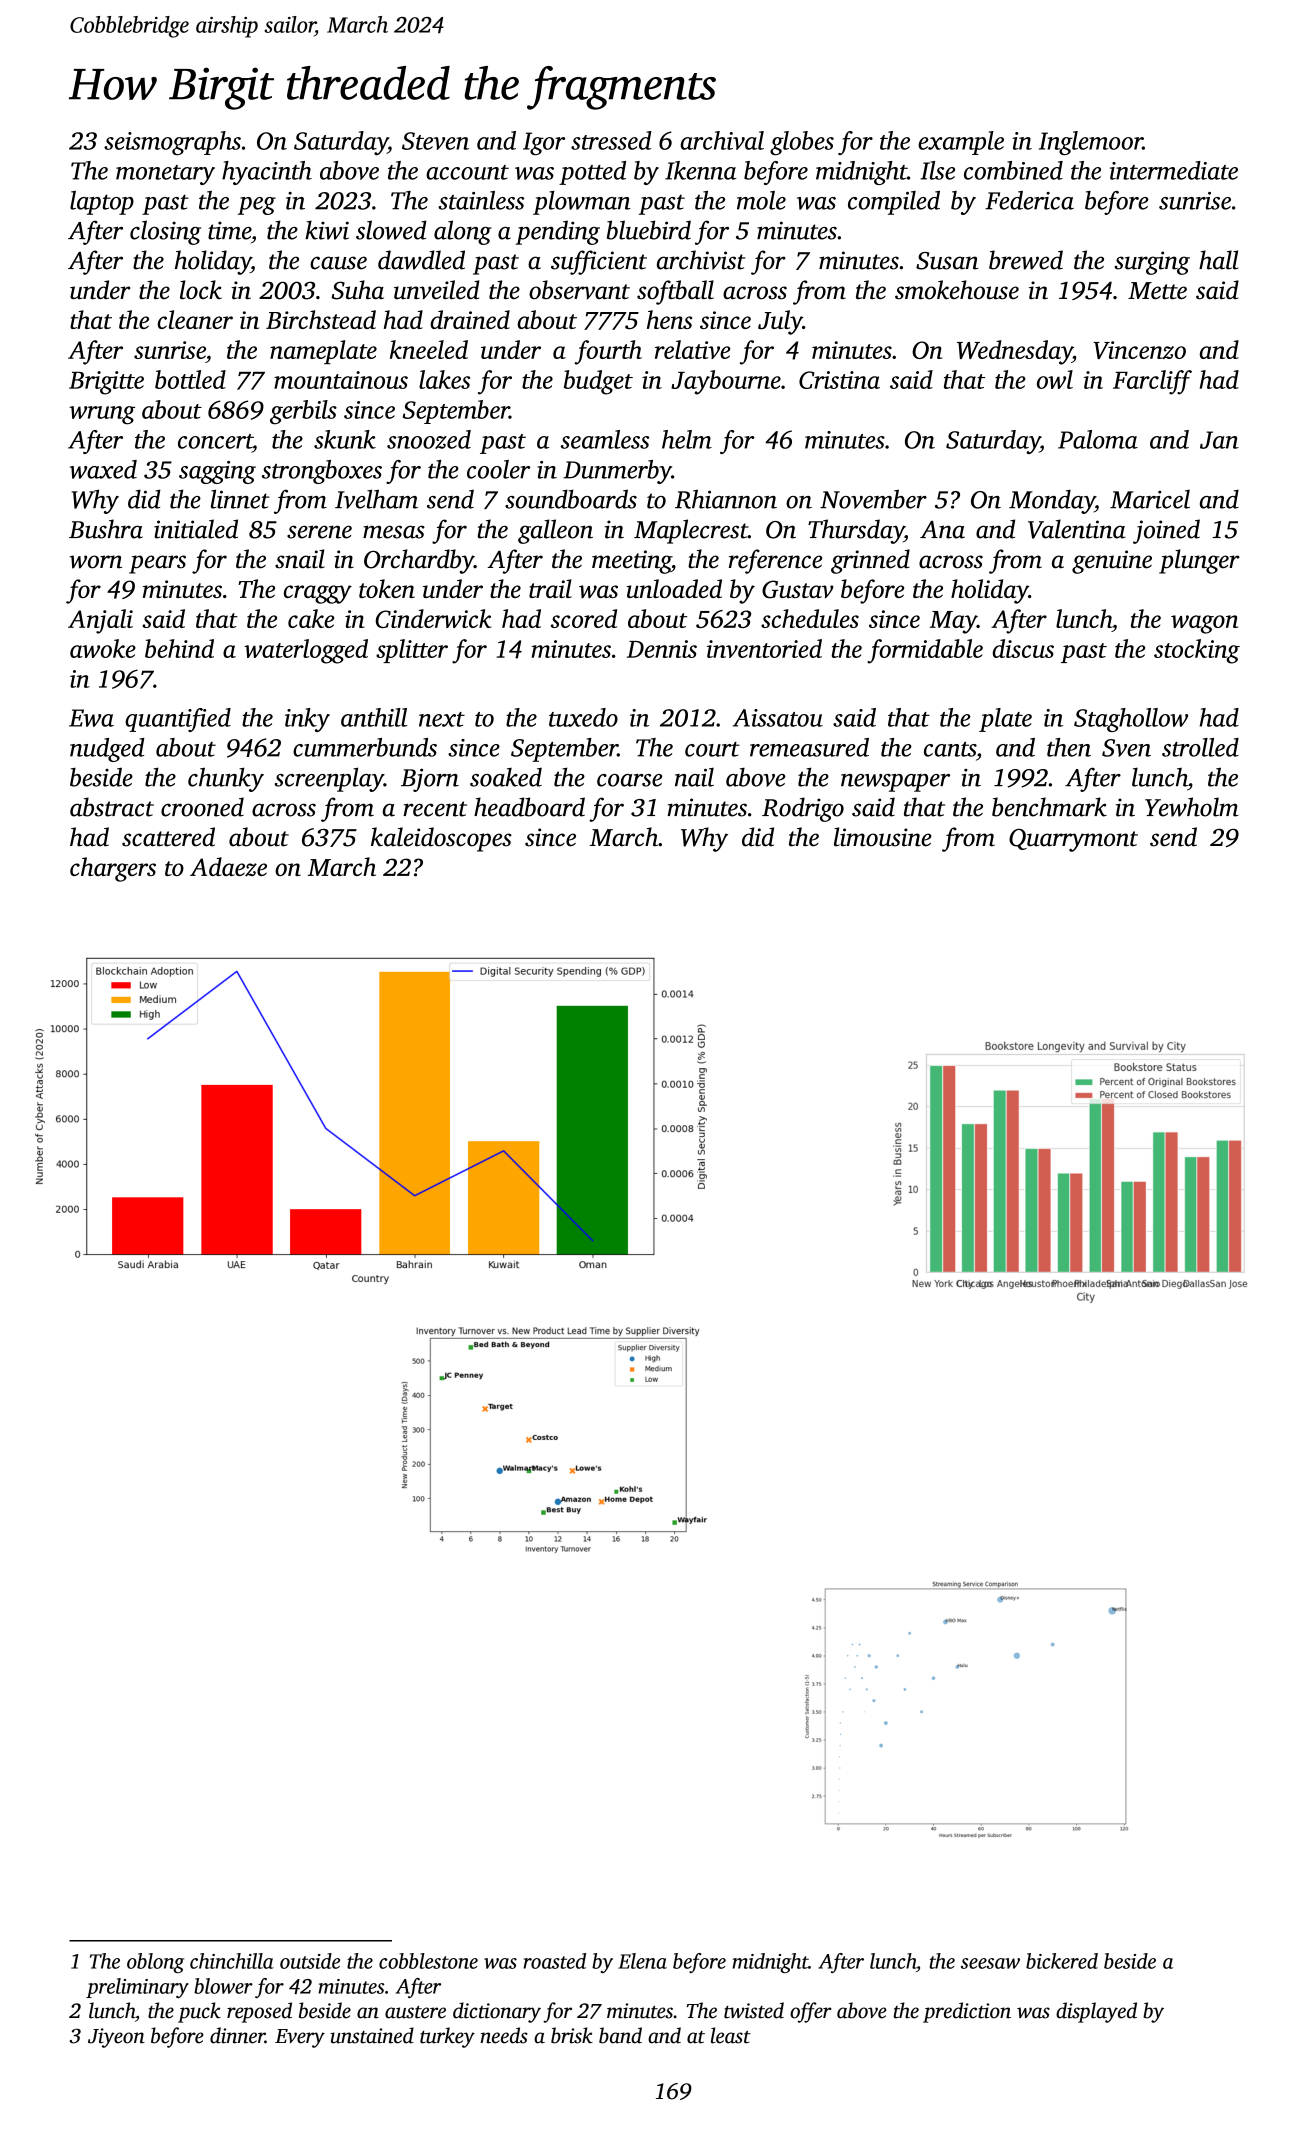 Image resolution: width=1308 pixels, height=2155 pixels. I want to click on Quarrymont, so click(1073, 840).
